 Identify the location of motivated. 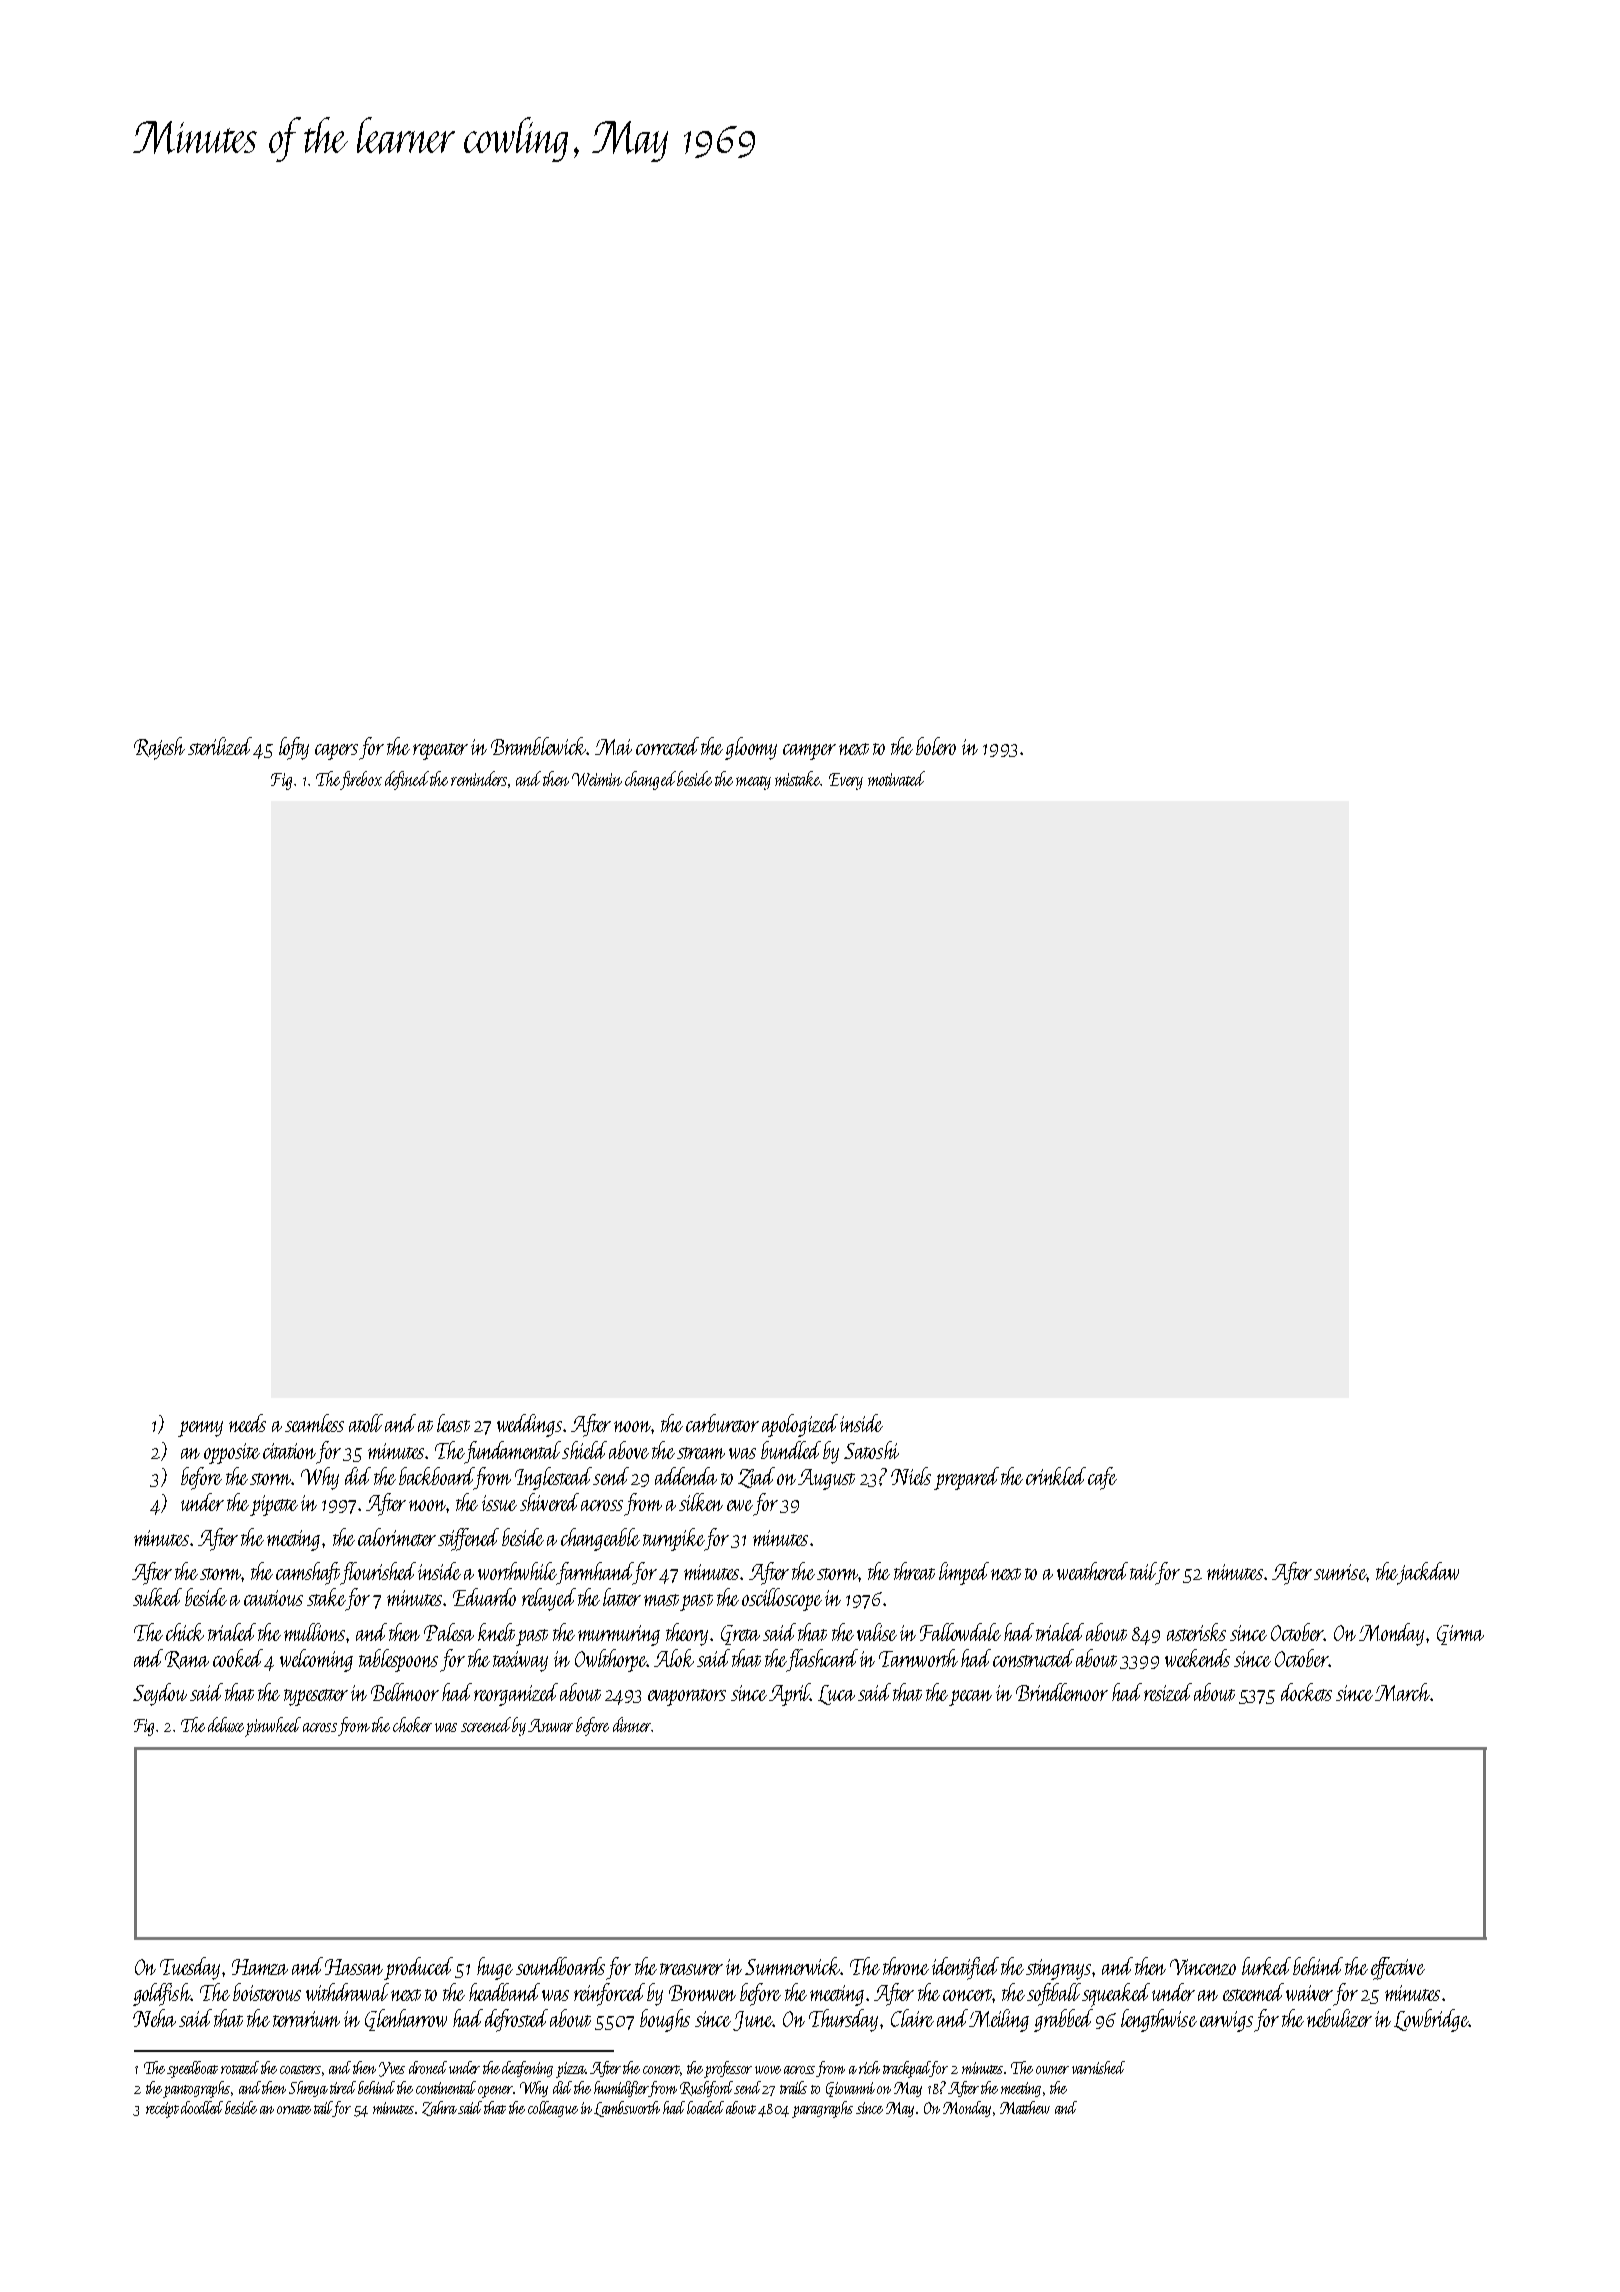
(896, 778).
